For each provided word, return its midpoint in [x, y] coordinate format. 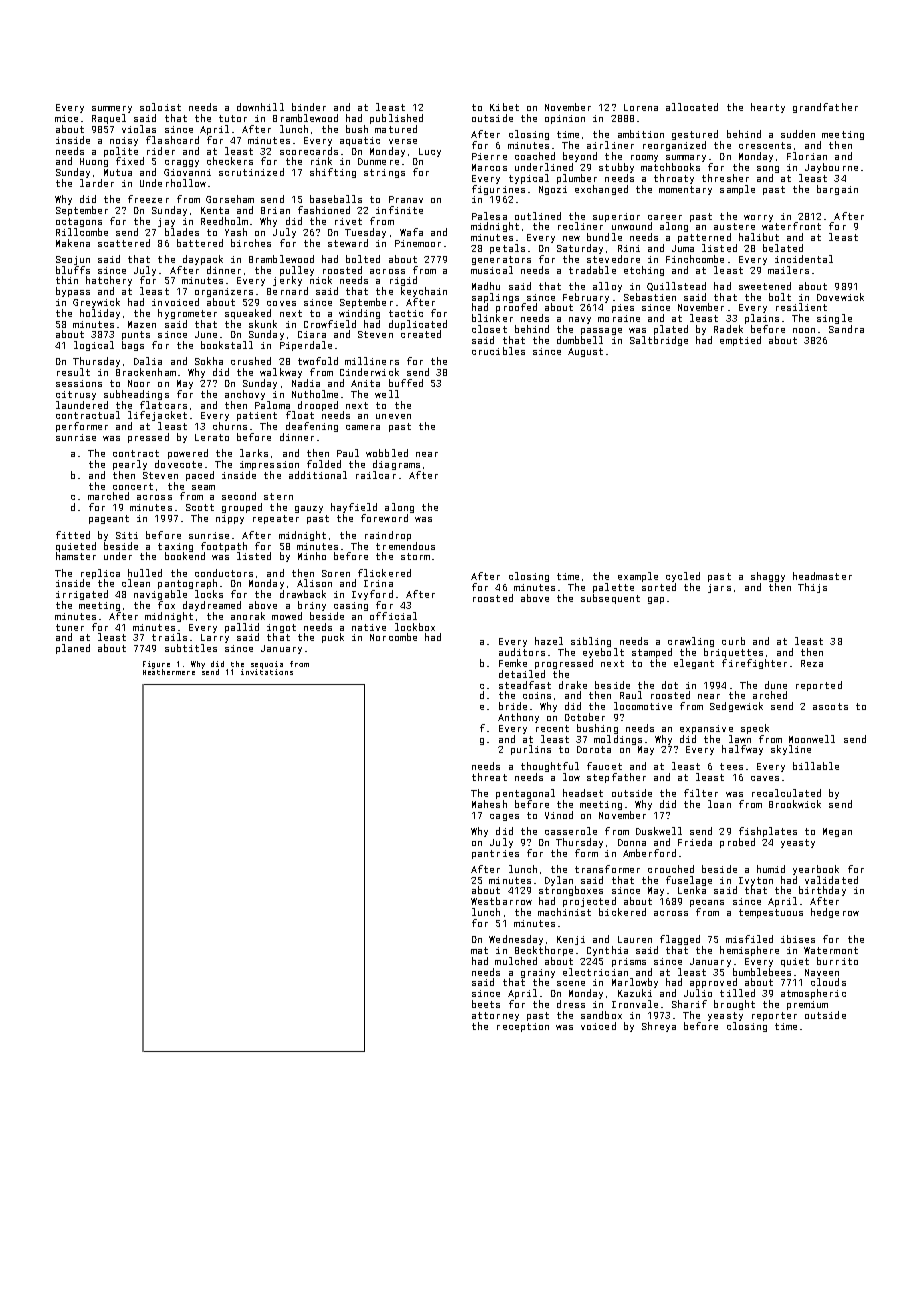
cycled [683, 577]
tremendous [405, 546]
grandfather [825, 108]
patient [257, 417]
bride [513, 706]
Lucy [430, 152]
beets [486, 1004]
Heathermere [169, 672]
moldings [618, 740]
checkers [230, 161]
